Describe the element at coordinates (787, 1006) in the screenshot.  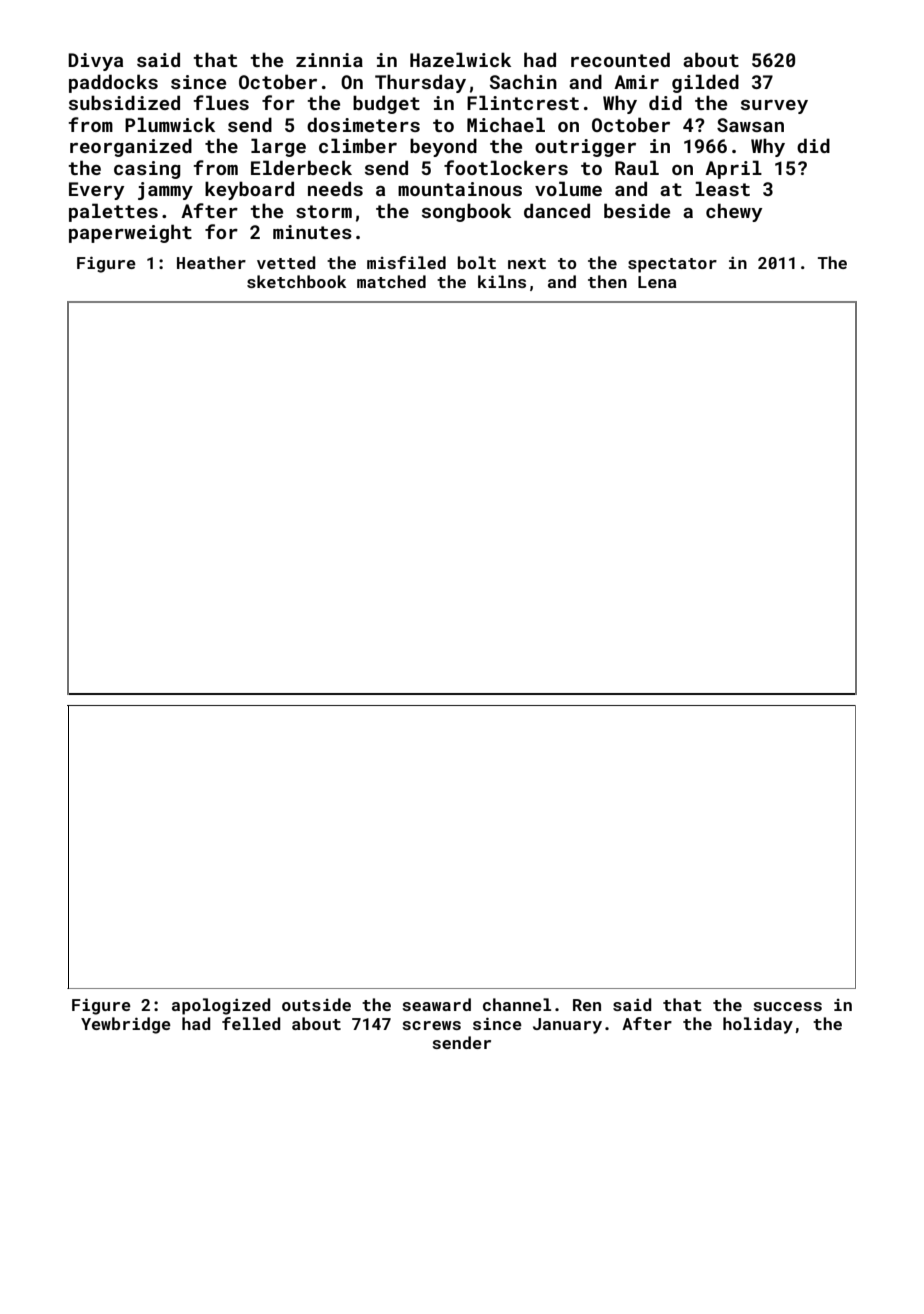
I see `success` at that location.
